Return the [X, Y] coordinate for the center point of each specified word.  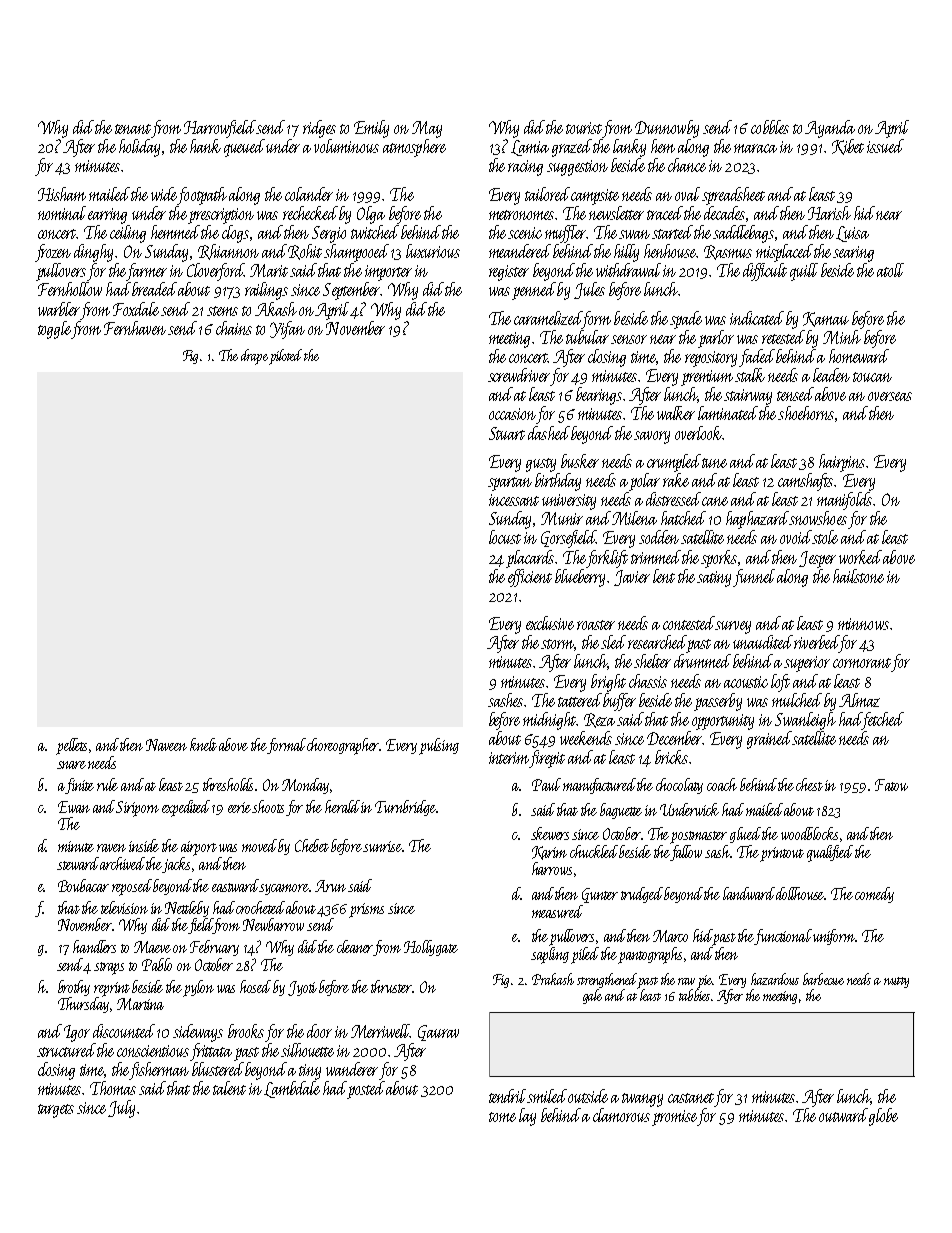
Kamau [826, 319]
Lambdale [292, 1089]
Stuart [507, 433]
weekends [586, 738]
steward [78, 863]
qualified [830, 853]
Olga [371, 215]
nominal [62, 213]
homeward [859, 356]
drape [254, 357]
